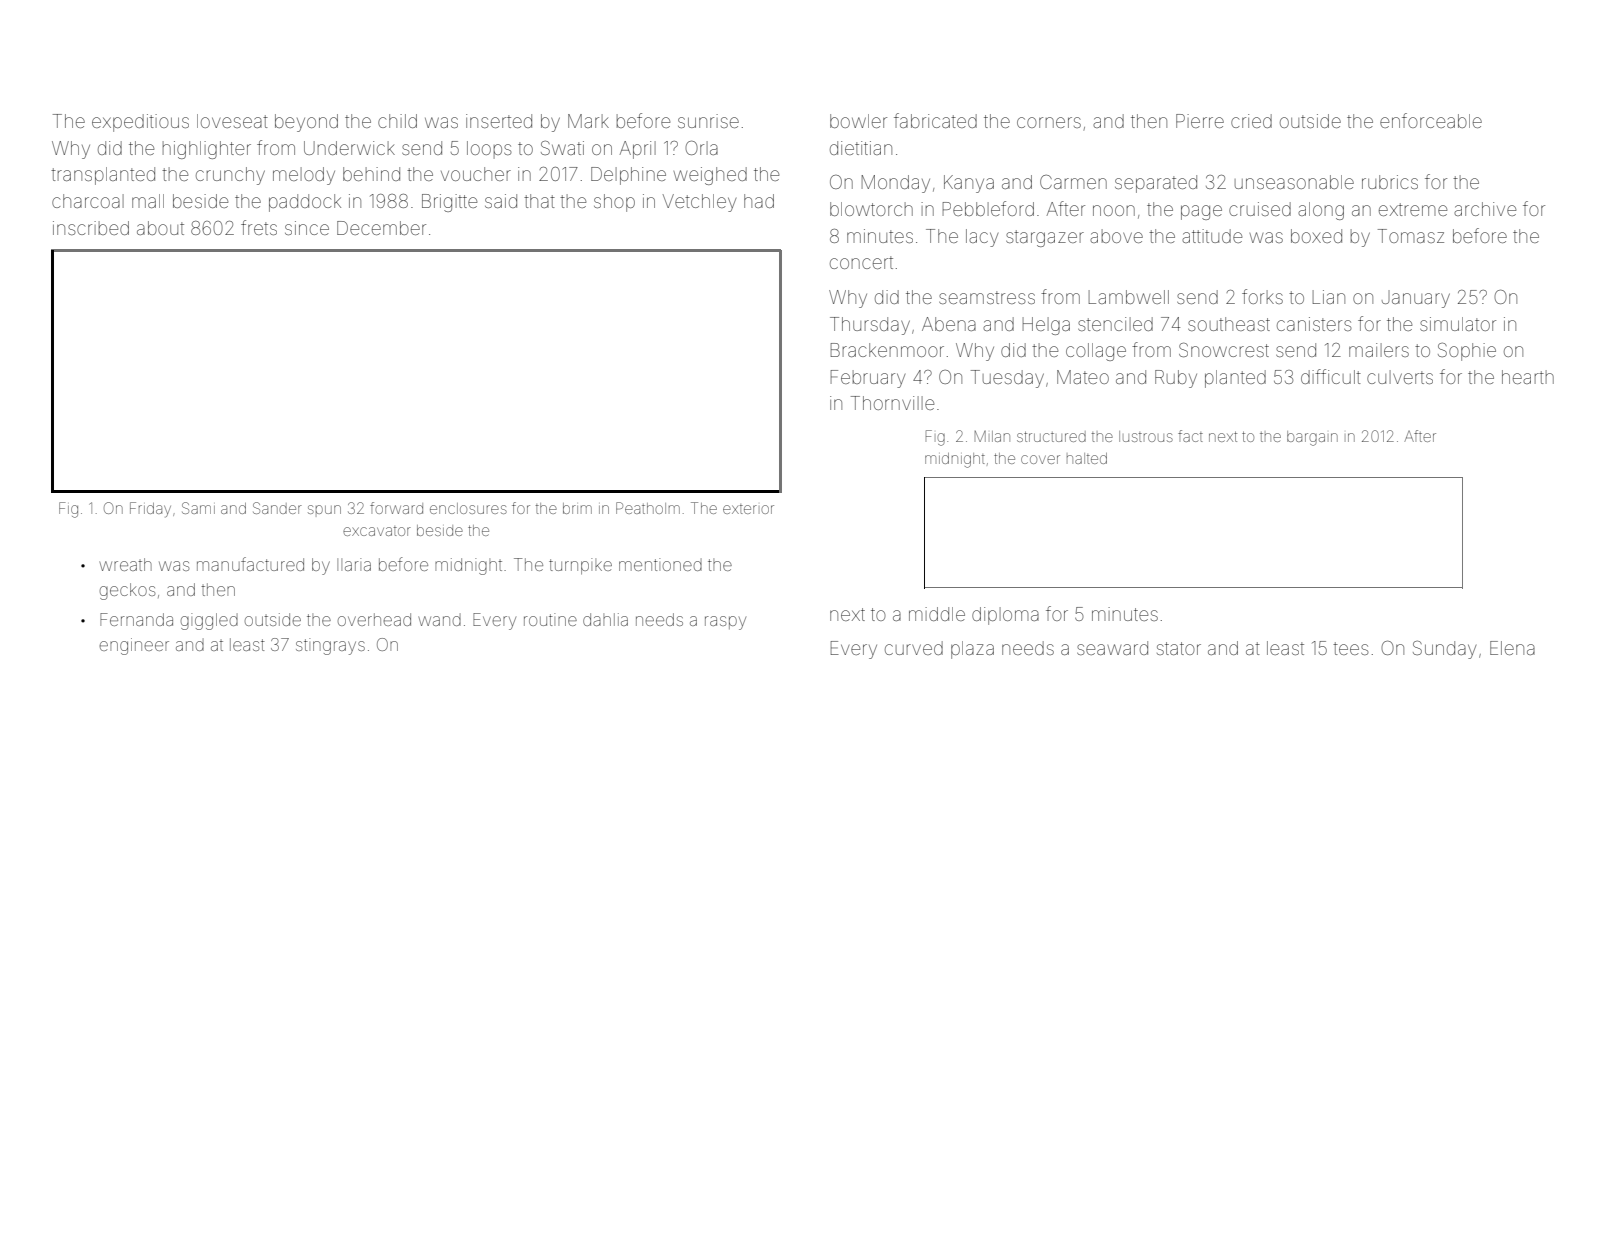  What do you see at coordinates (207, 150) in the page?
I see `highlighter` at bounding box center [207, 150].
